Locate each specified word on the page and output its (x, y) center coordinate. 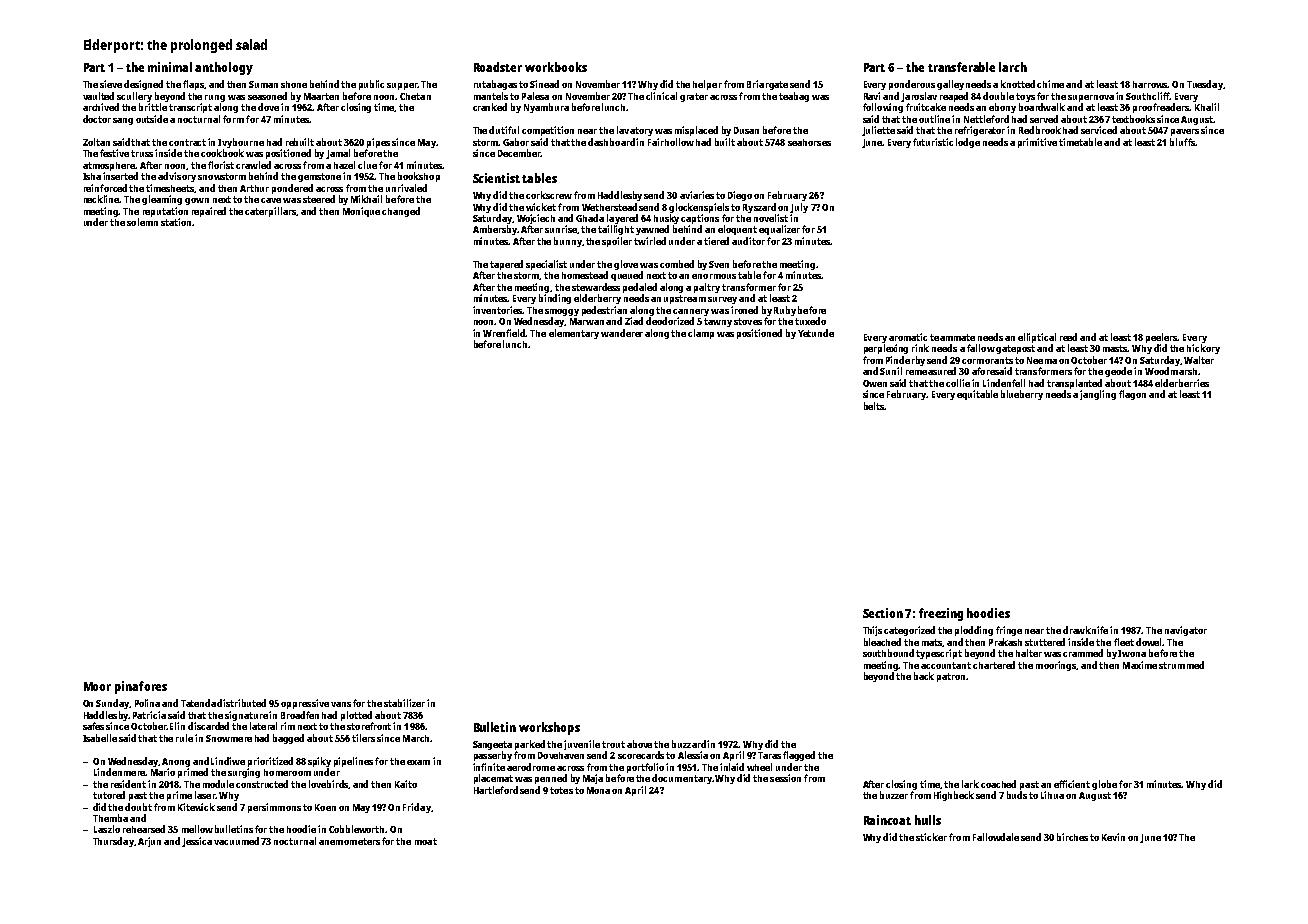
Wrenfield (504, 333)
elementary (574, 334)
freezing (941, 614)
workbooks (556, 67)
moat (426, 841)
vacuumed (236, 841)
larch (1013, 67)
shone (294, 84)
